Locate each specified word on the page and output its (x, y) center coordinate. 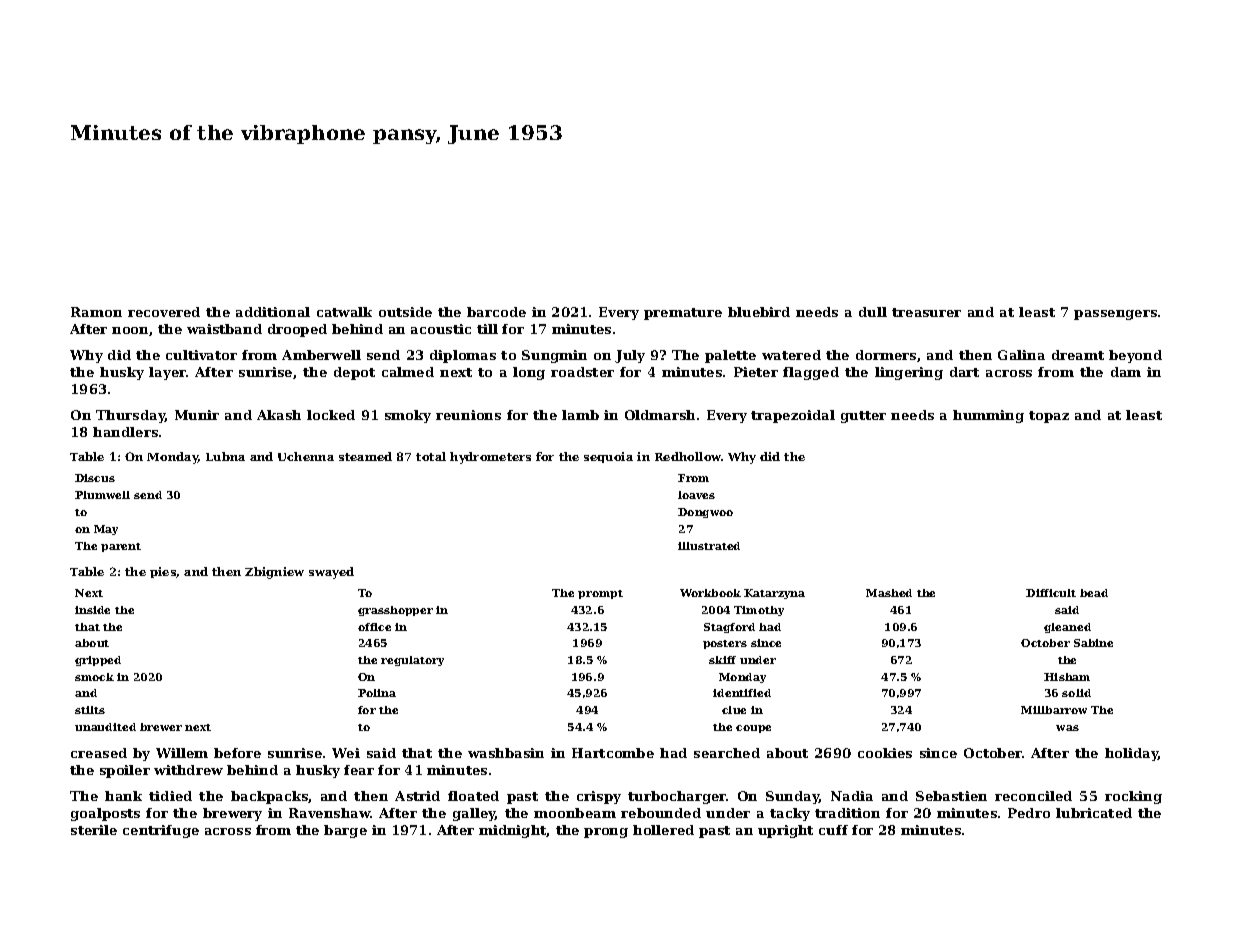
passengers (1115, 315)
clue (734, 710)
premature (683, 314)
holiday (1132, 754)
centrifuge (161, 831)
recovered (164, 312)
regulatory (412, 661)
